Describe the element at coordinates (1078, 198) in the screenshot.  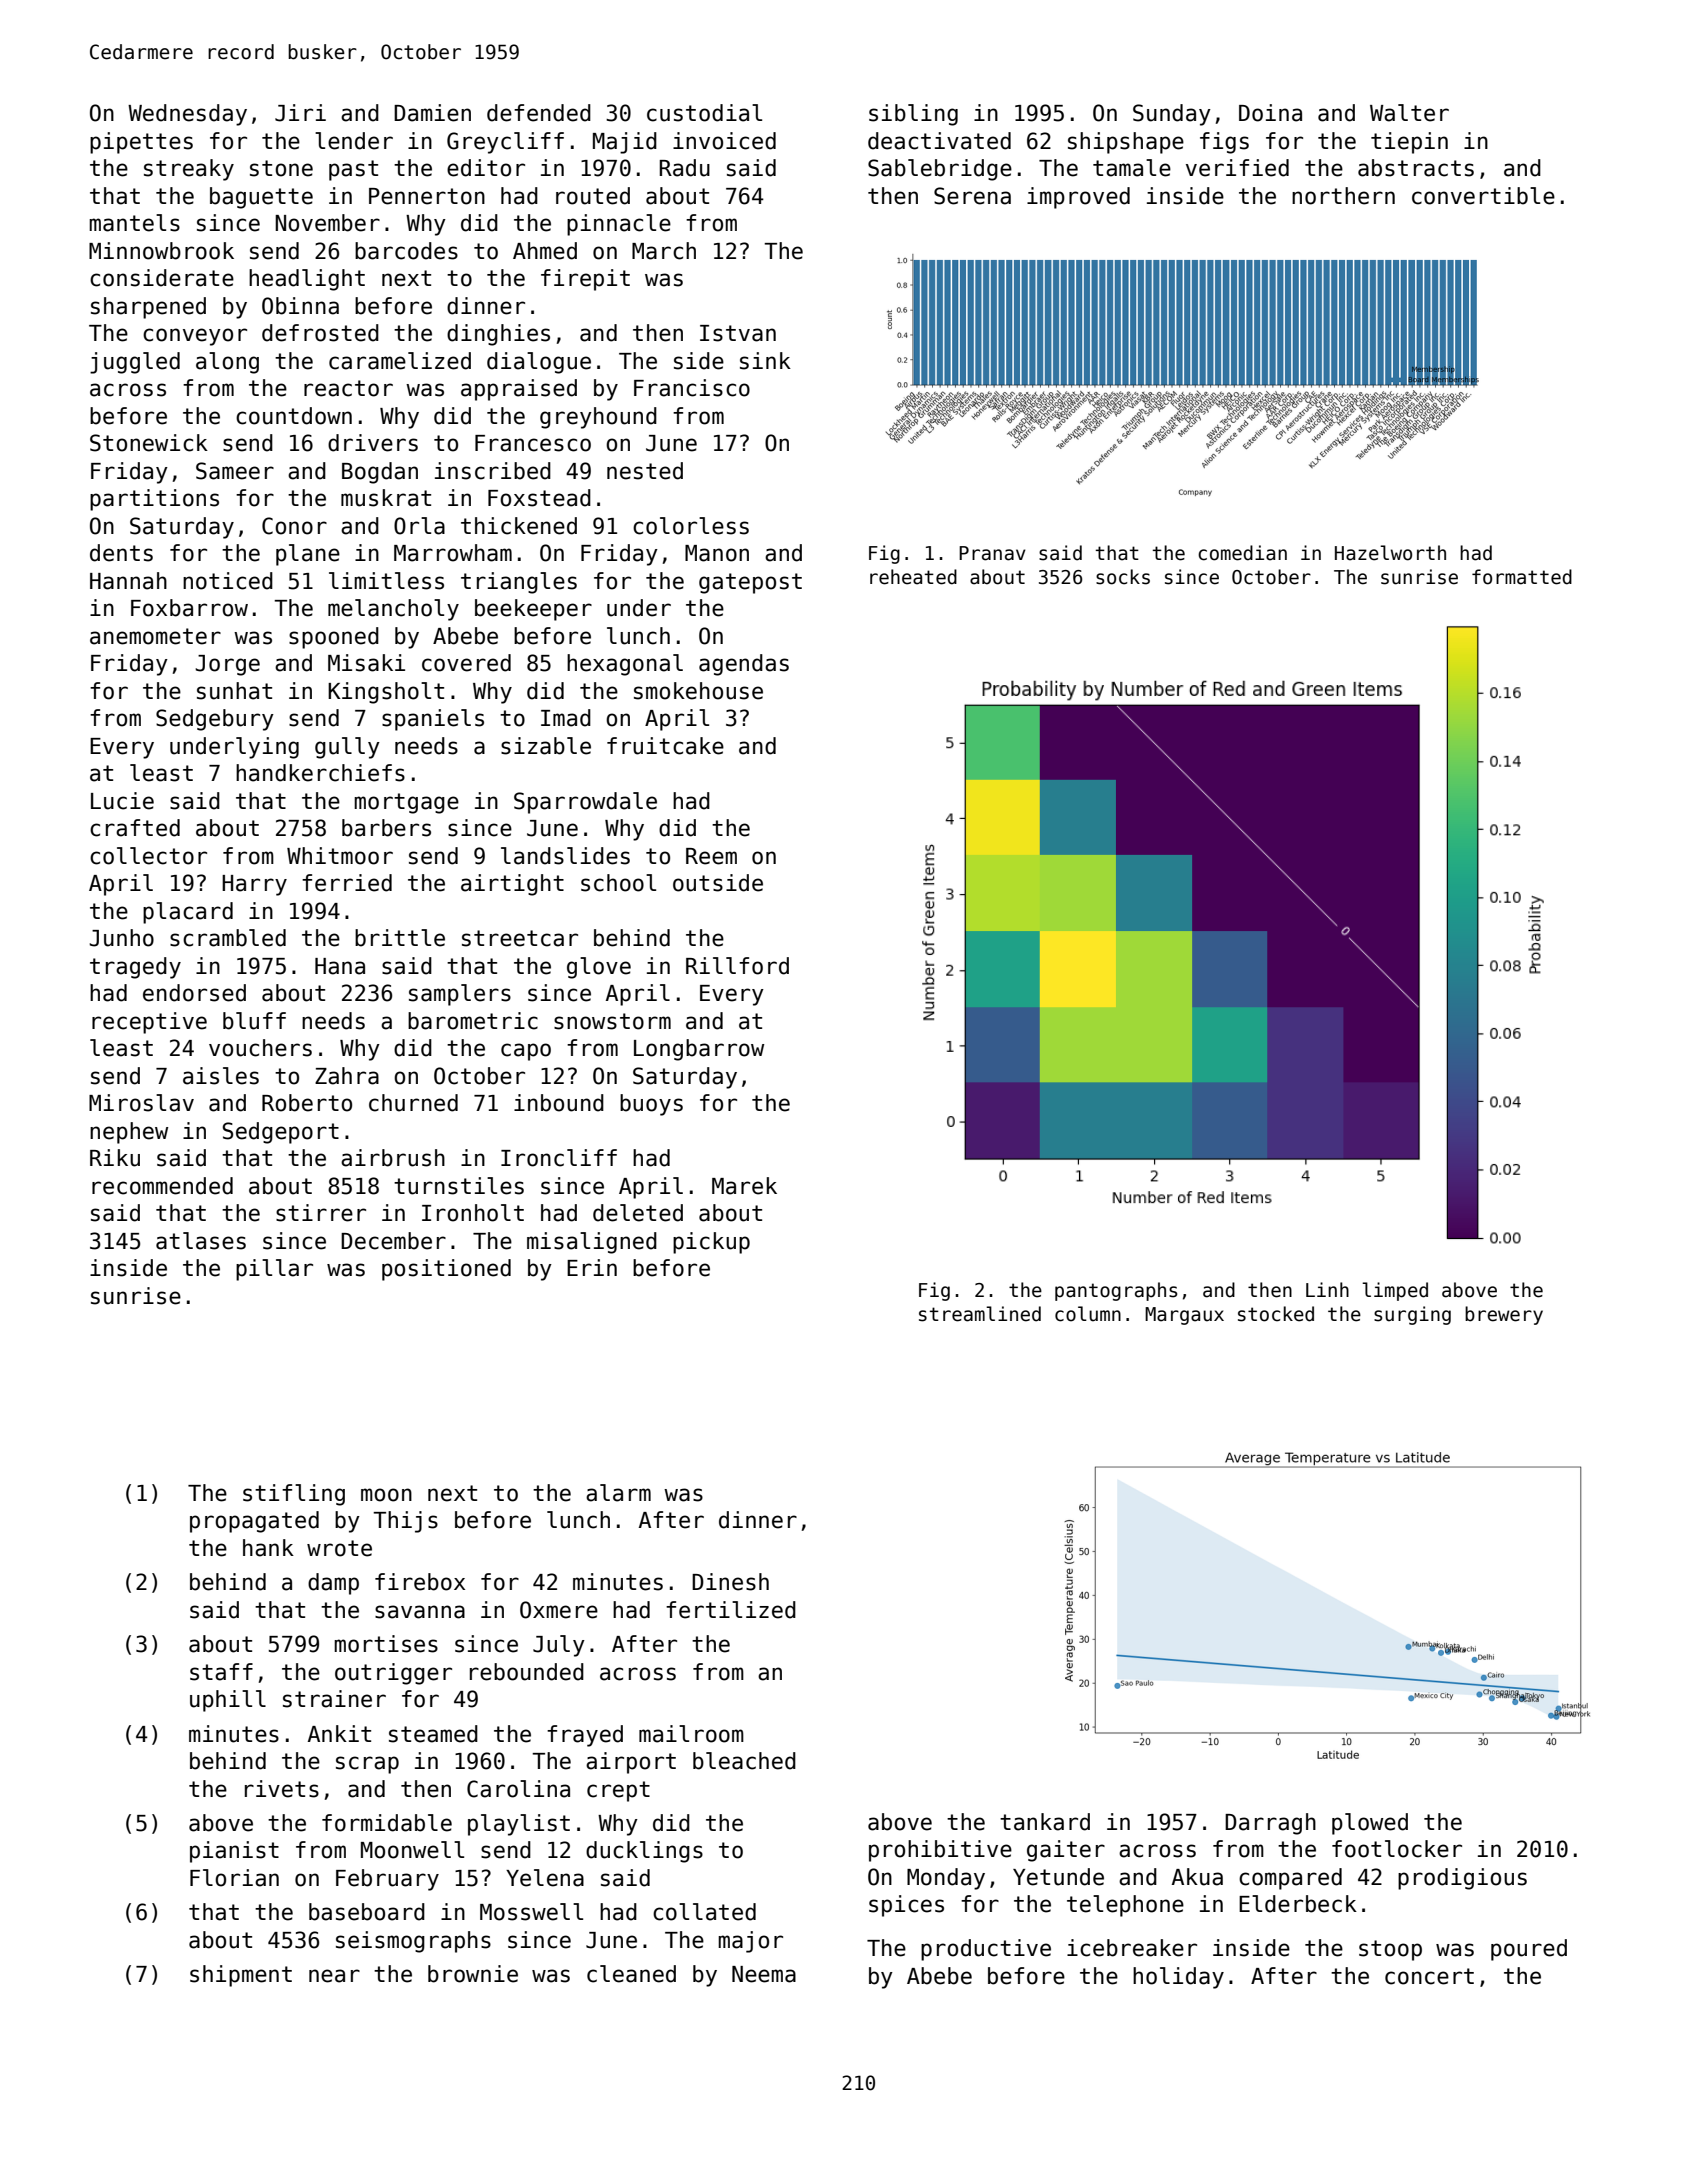
I see `improved` at that location.
